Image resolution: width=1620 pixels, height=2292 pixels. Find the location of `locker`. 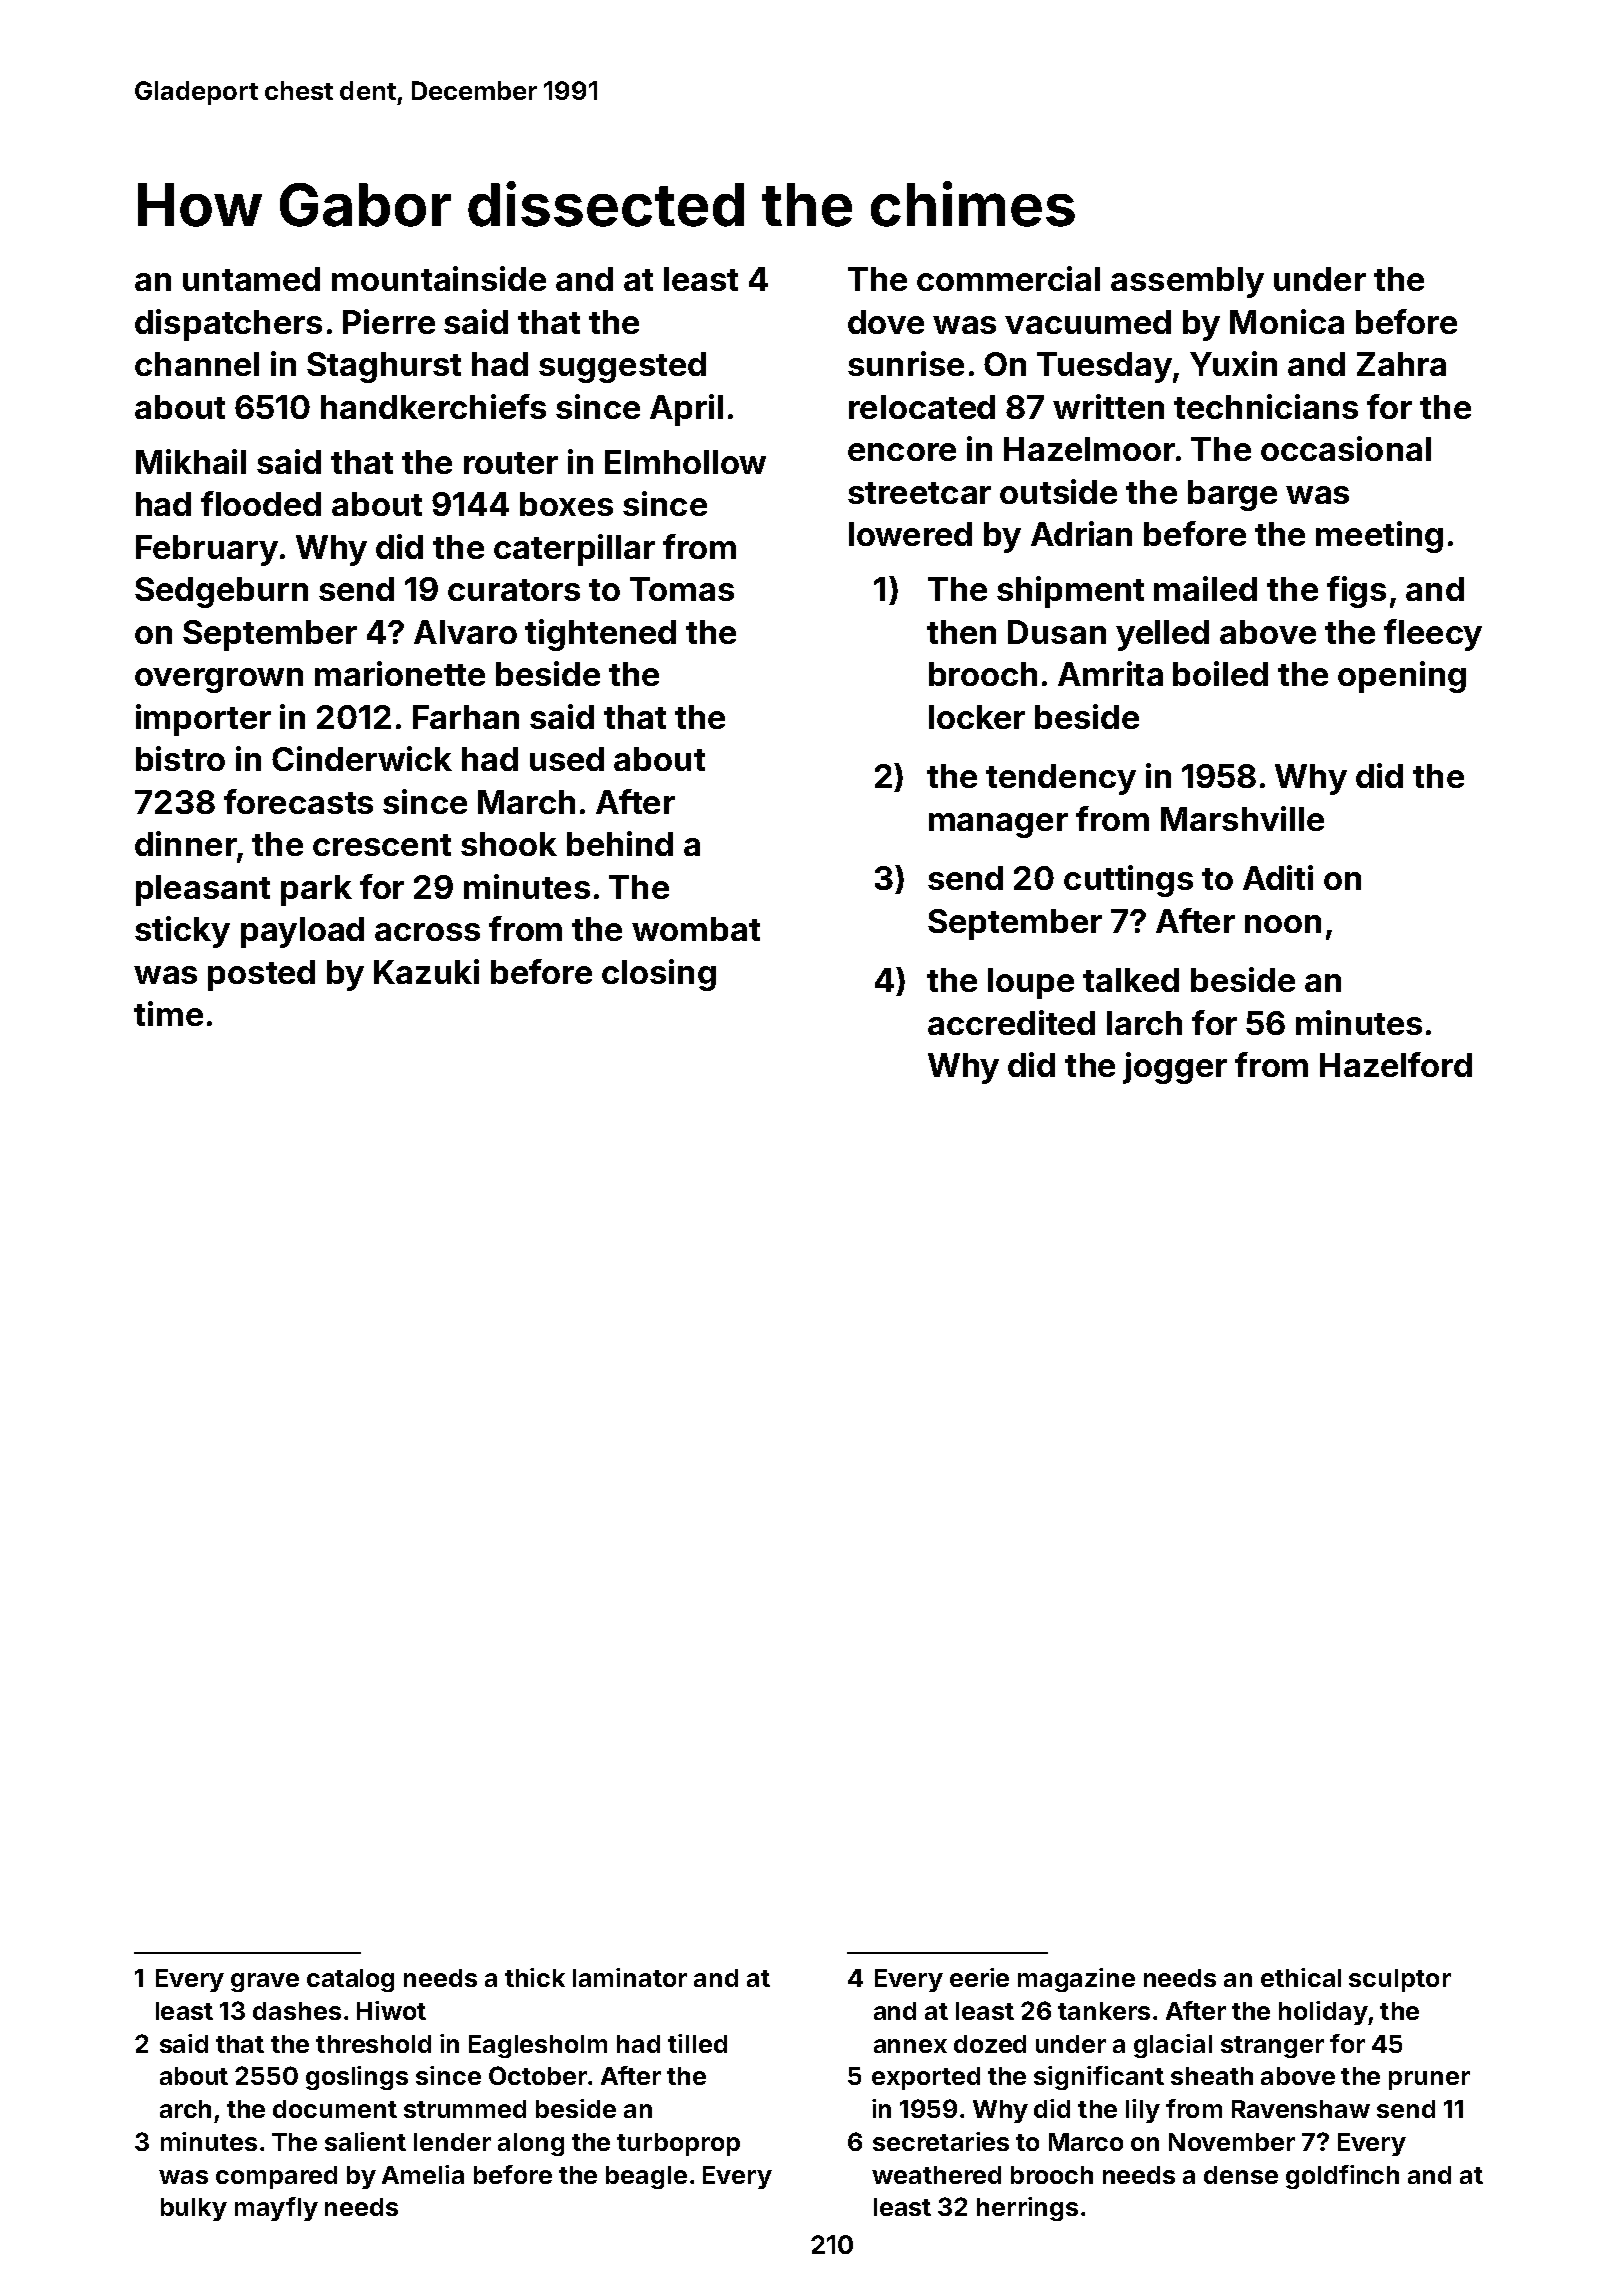

locker is located at coordinates (977, 717).
